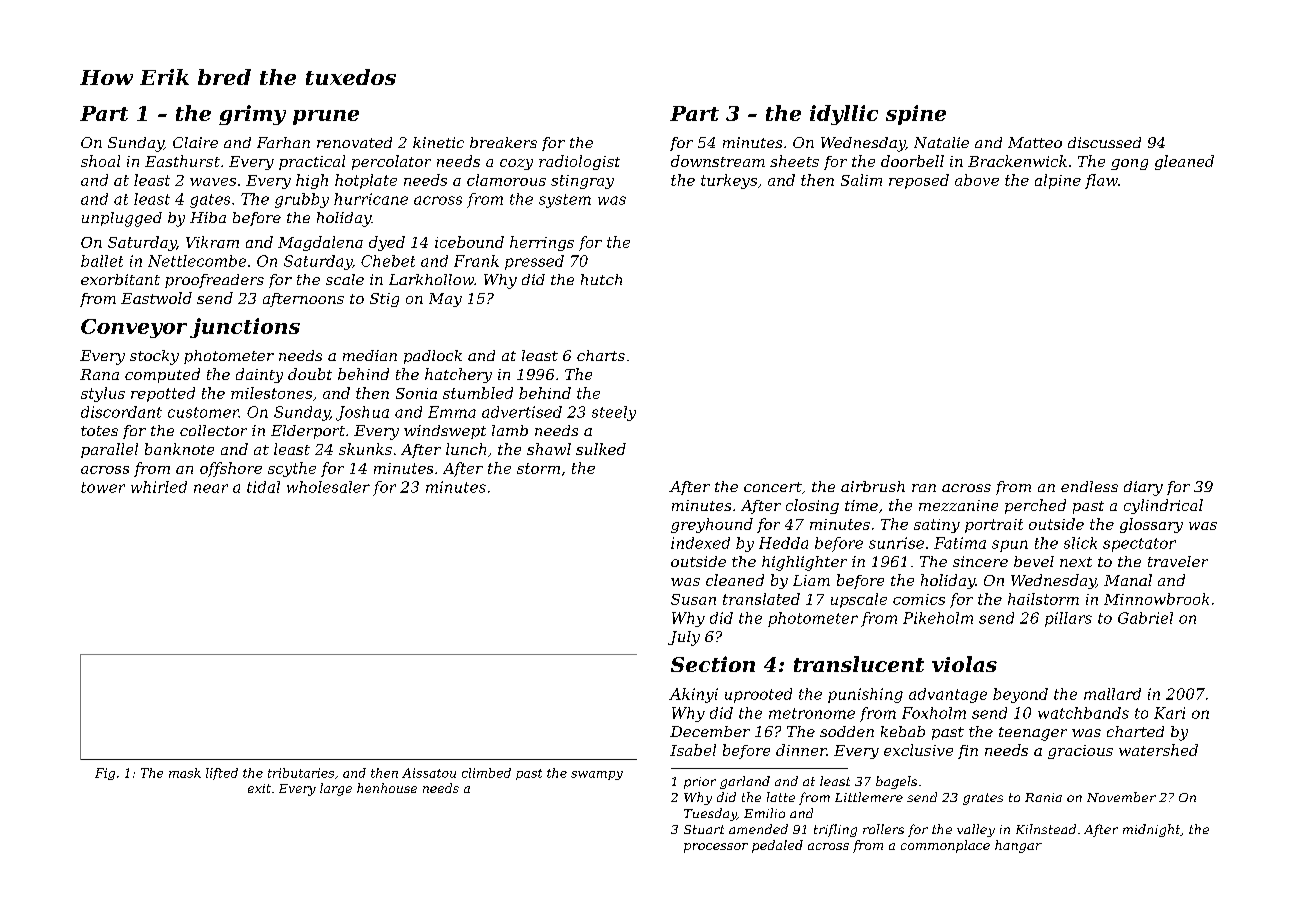 This page has width=1308, height=924. I want to click on Fig, so click(105, 774).
